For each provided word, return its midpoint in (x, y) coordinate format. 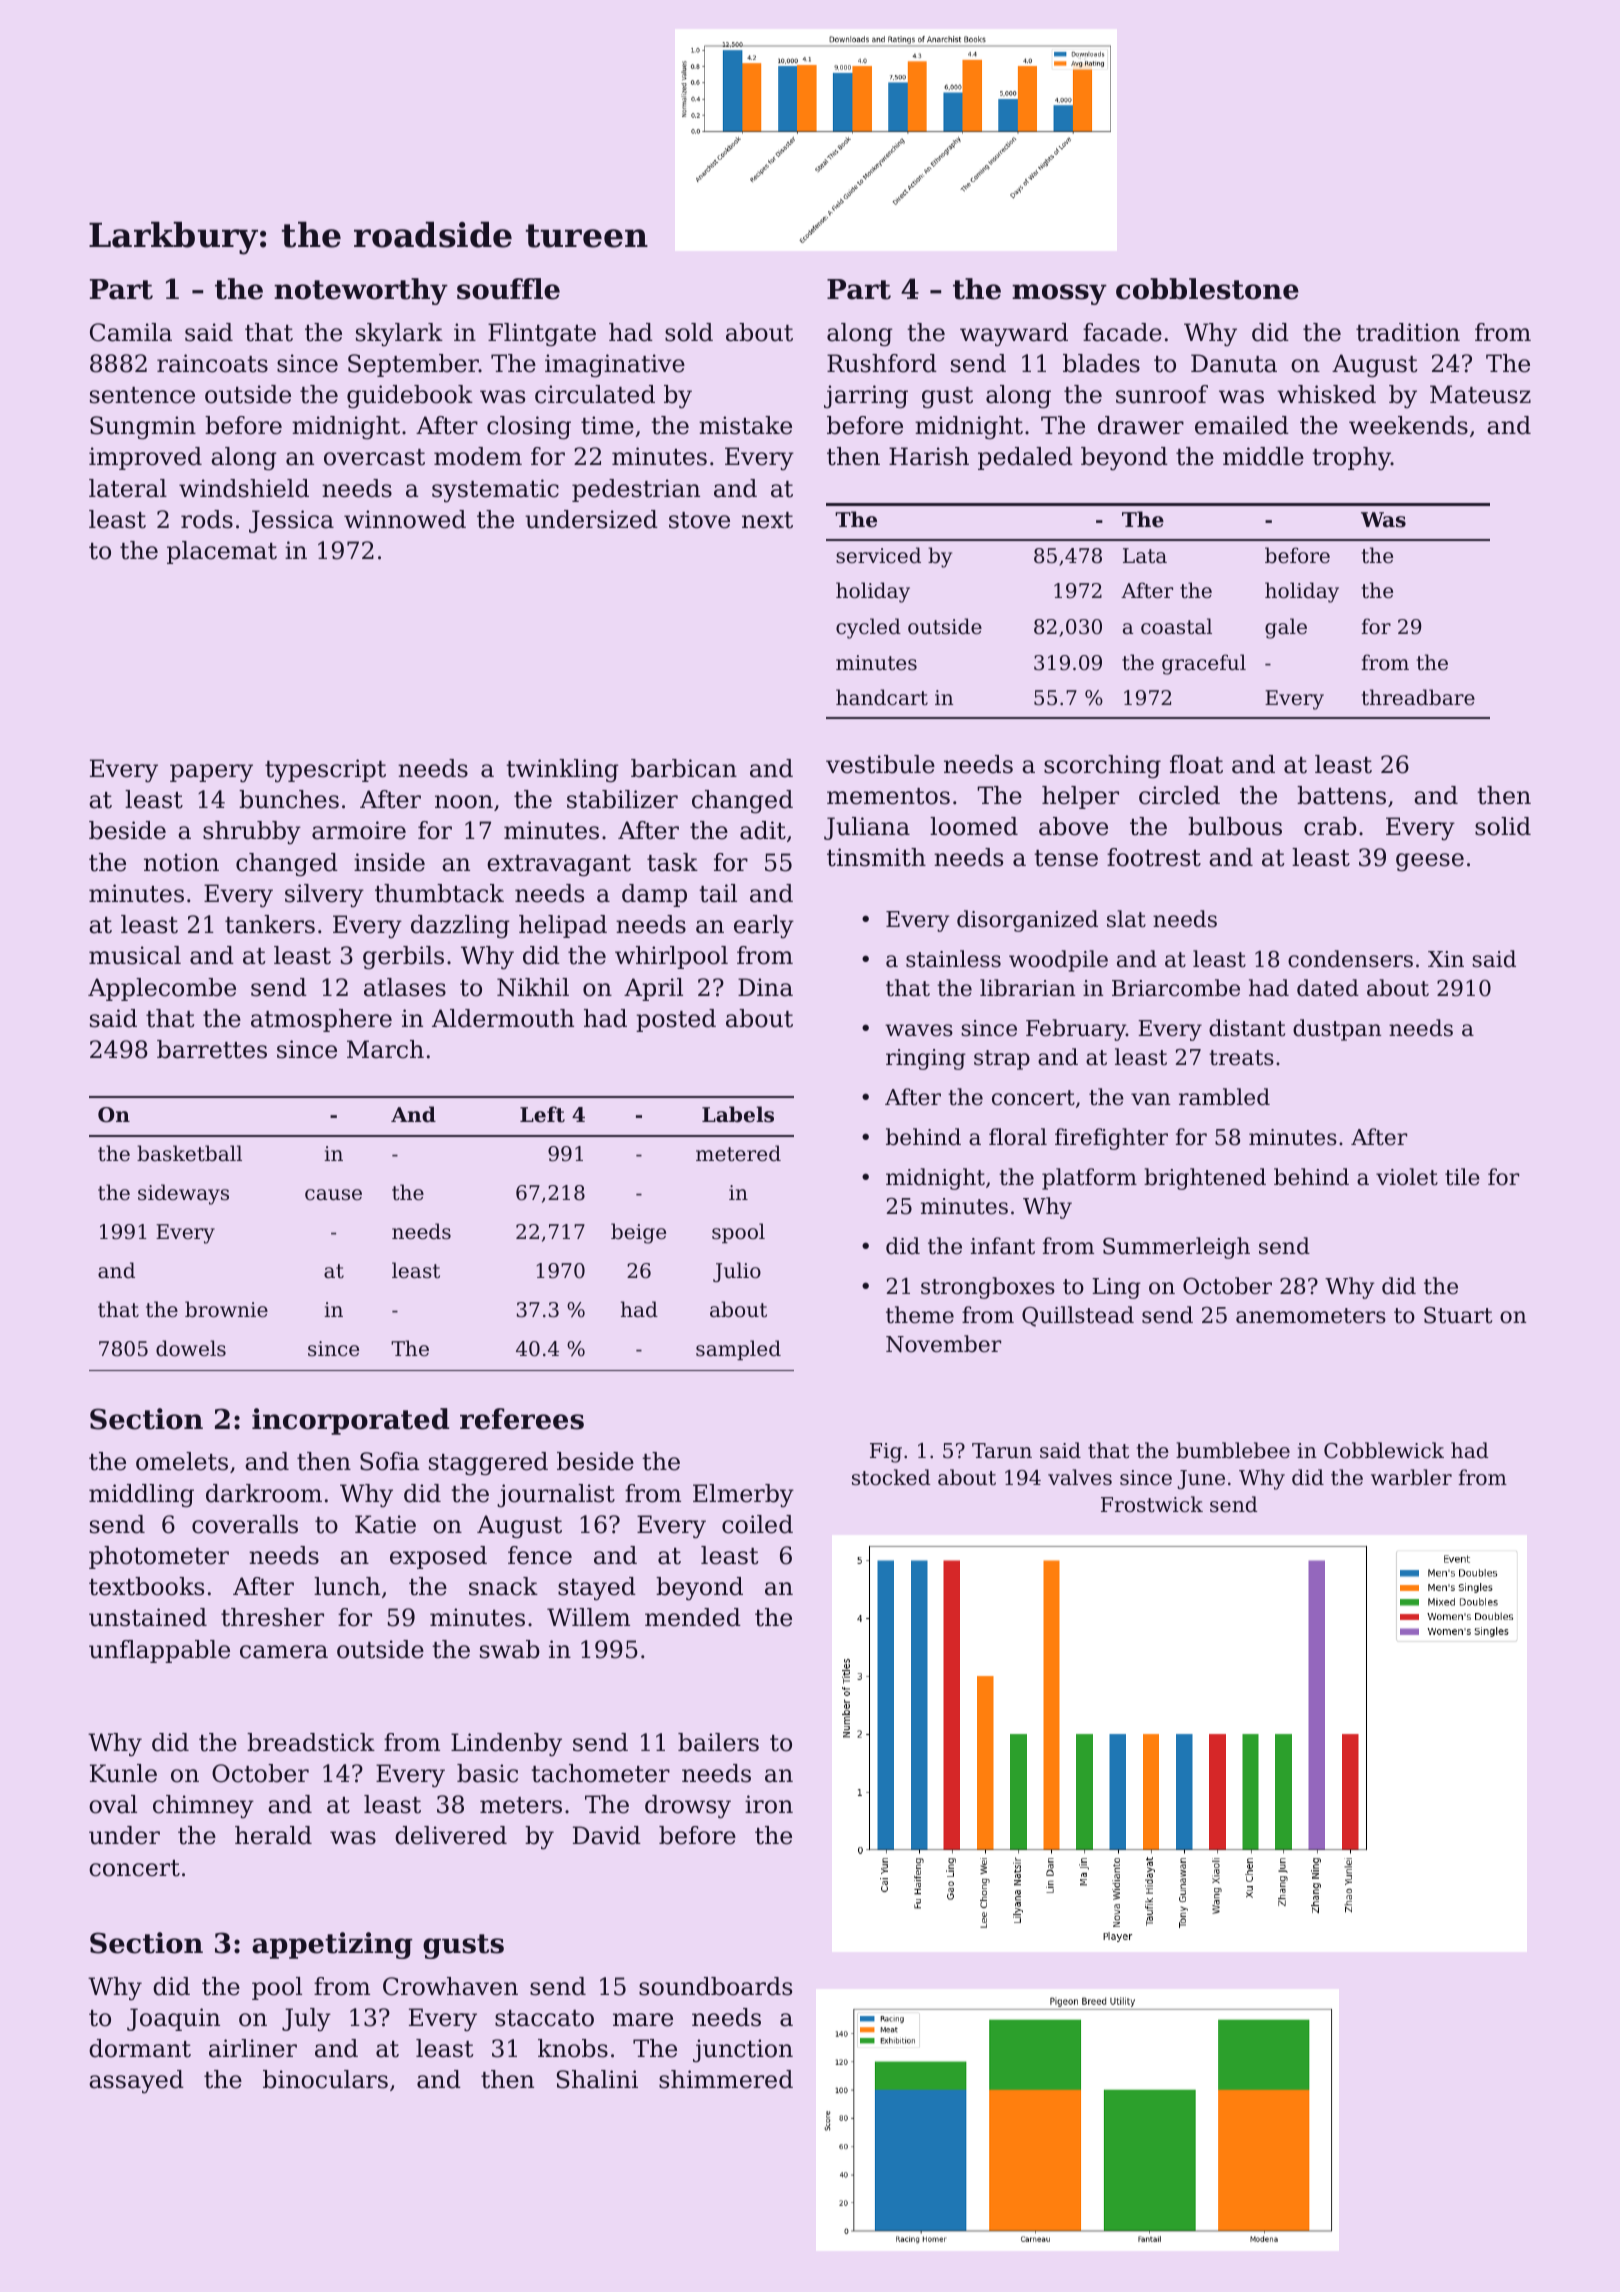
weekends (1408, 425)
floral (1018, 1137)
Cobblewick (1384, 1450)
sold (689, 332)
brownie (226, 1309)
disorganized (1027, 921)
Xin (1446, 959)
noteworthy (361, 291)
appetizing (332, 1945)
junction (743, 2051)
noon (464, 802)
